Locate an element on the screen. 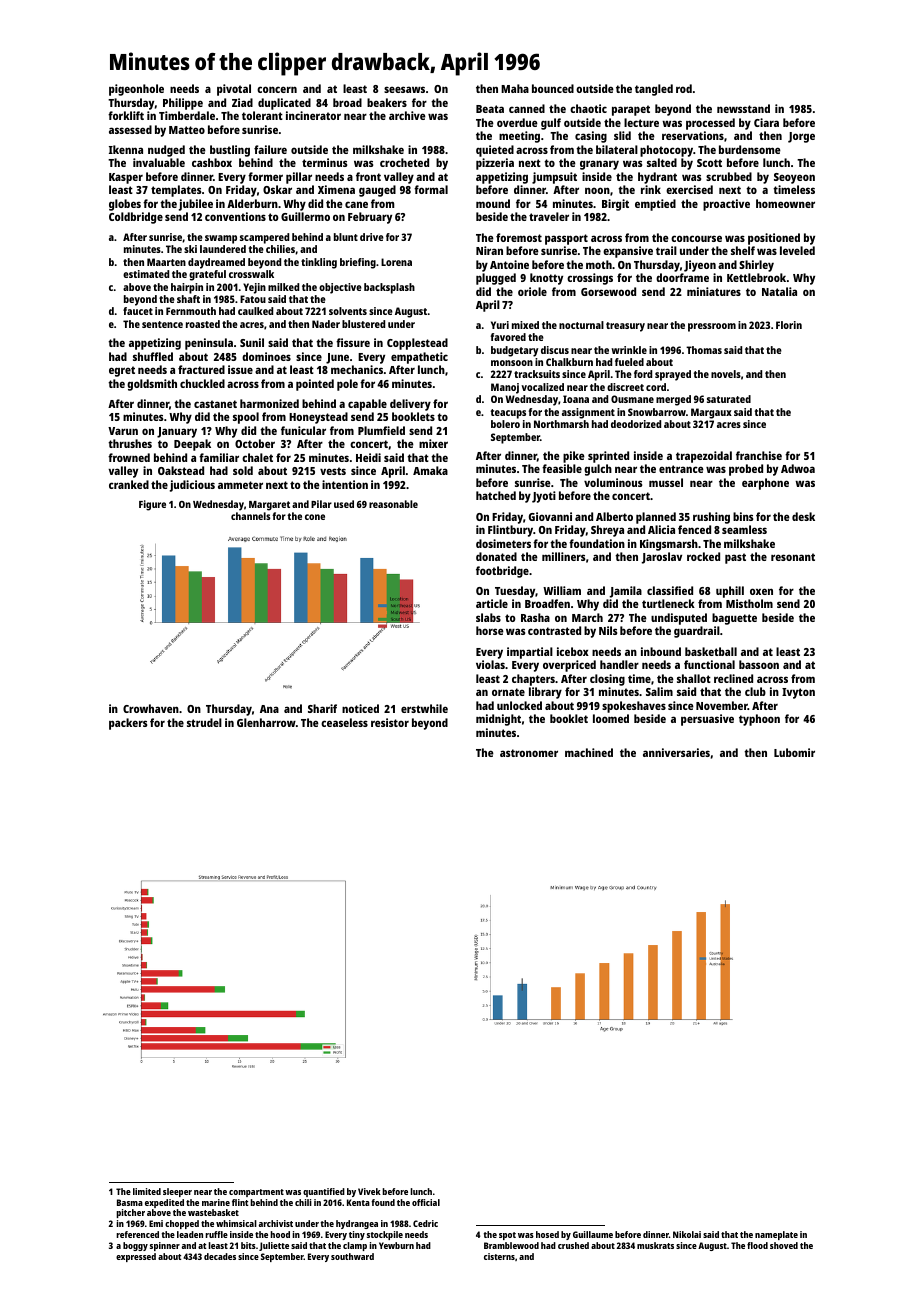 The image size is (924, 1308). Antoine is located at coordinates (509, 264).
